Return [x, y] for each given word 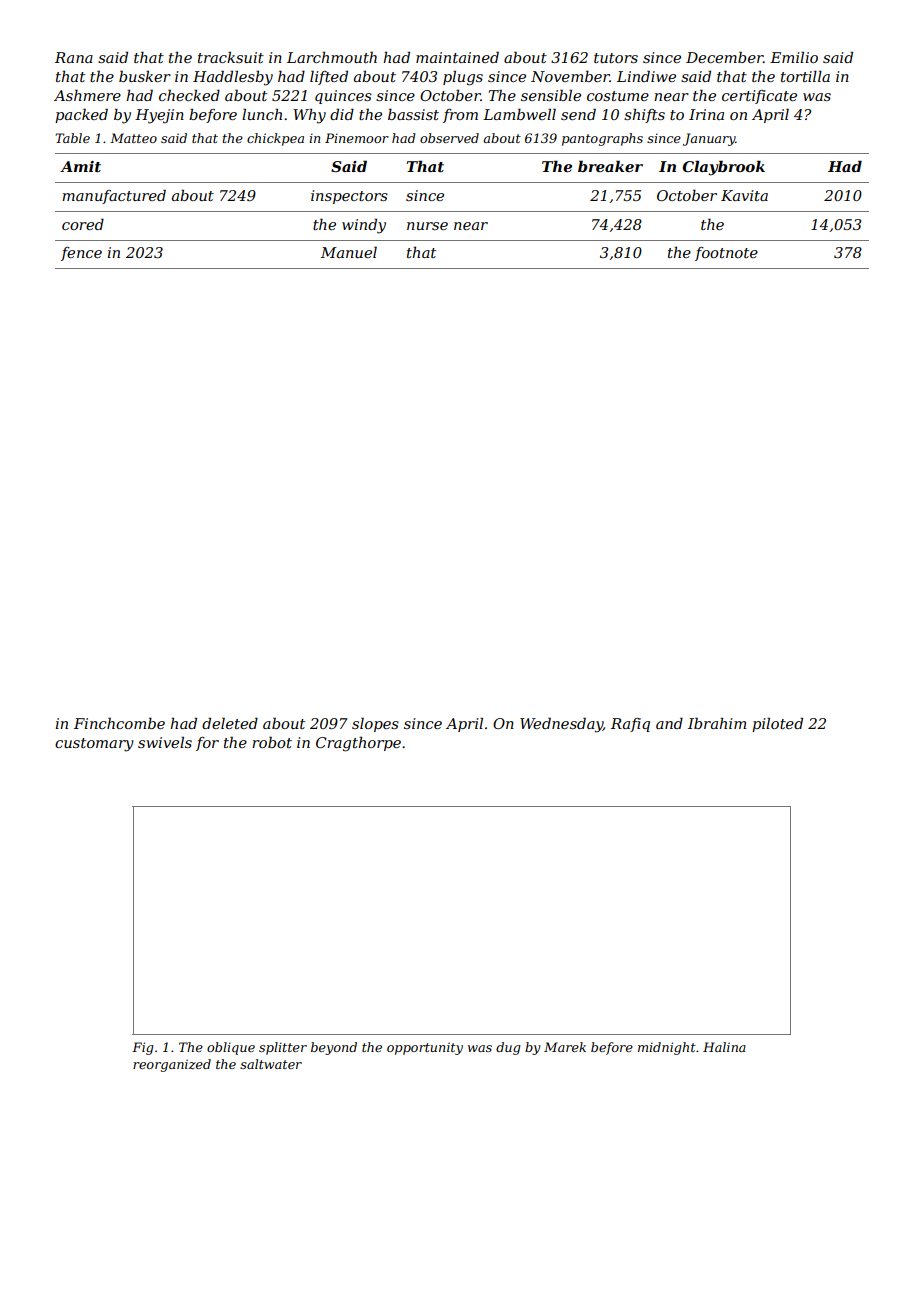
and [669, 723]
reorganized [172, 1065]
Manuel [349, 252]
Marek [565, 1047]
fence [81, 254]
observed [449, 138]
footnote [726, 254]
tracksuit [231, 57]
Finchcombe [119, 723]
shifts [644, 116]
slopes [375, 724]
